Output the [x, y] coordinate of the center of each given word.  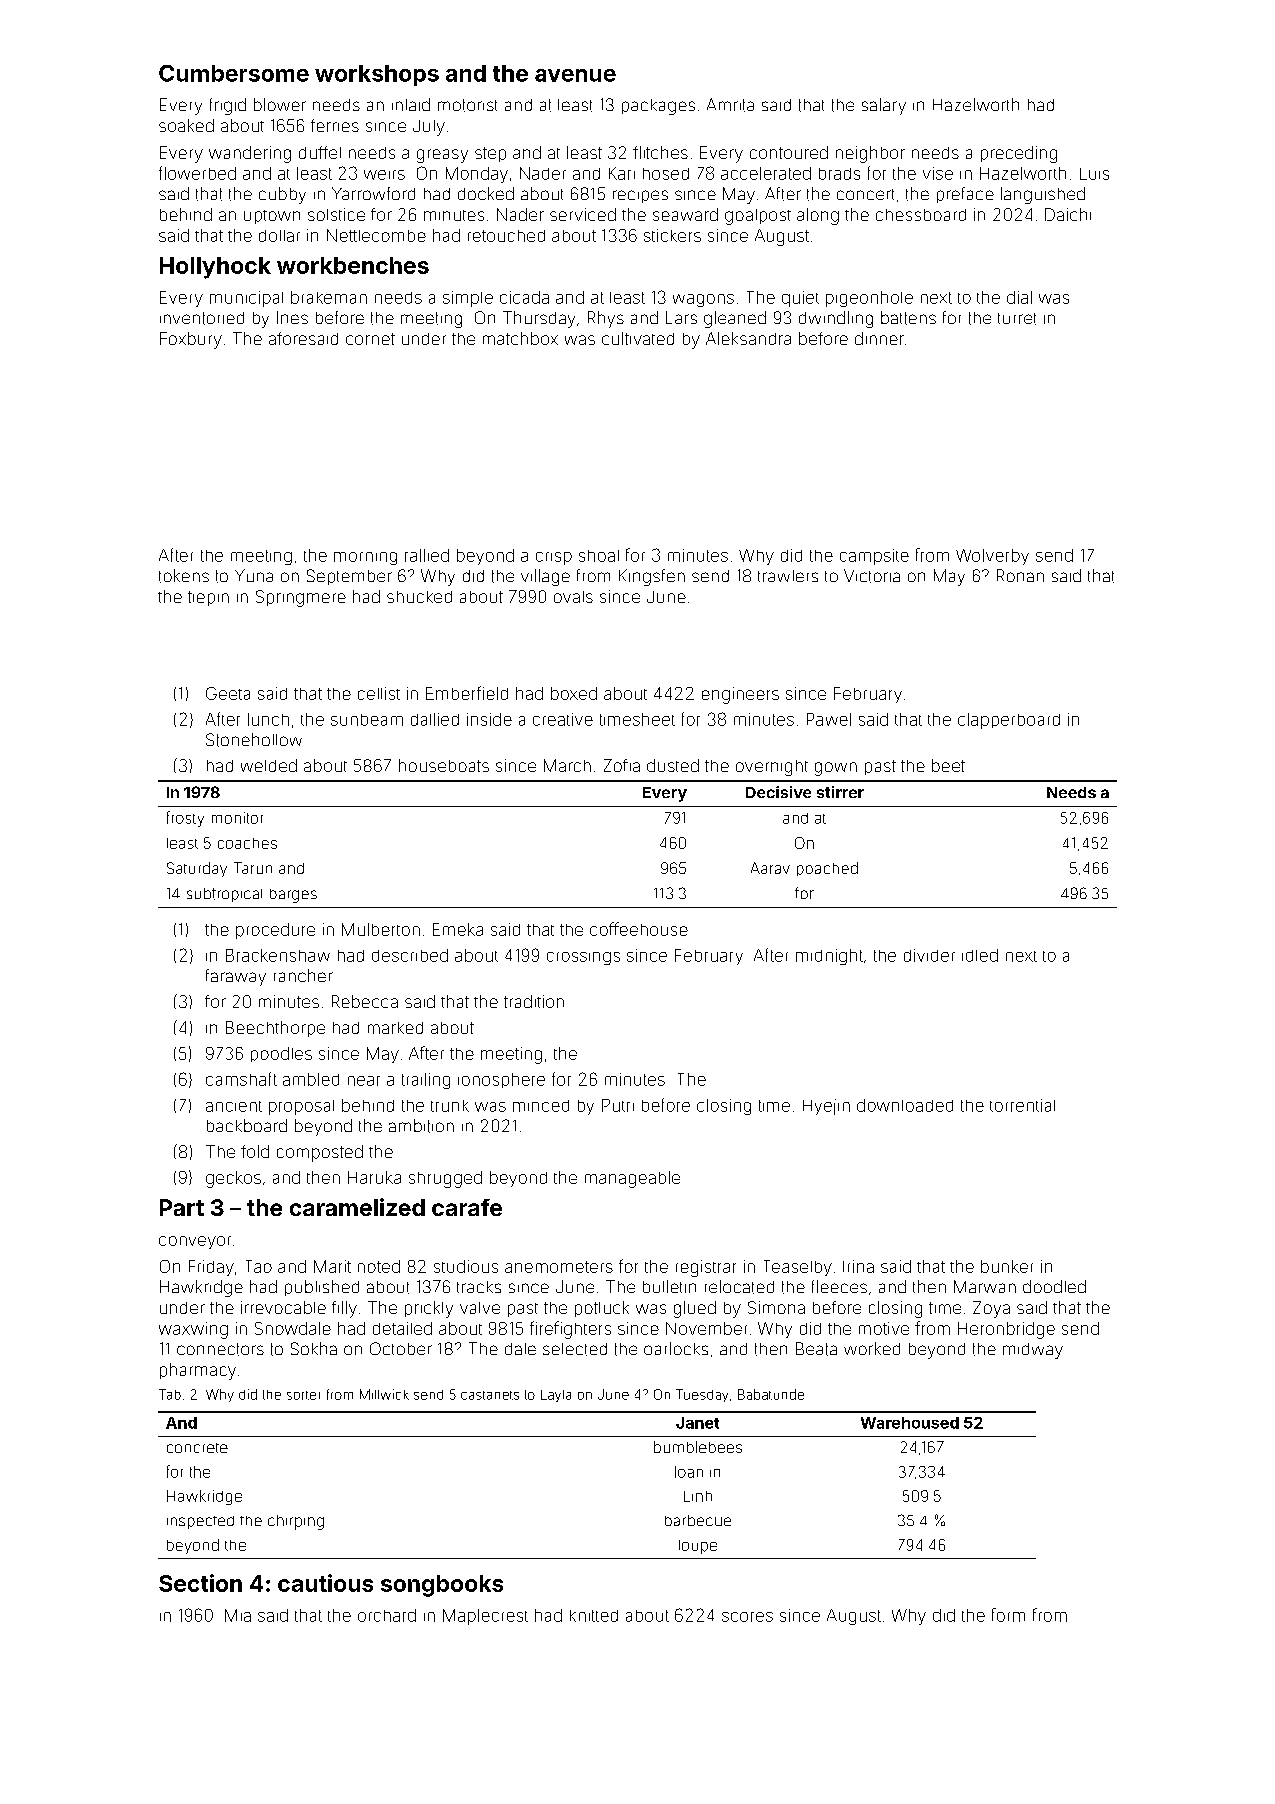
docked [486, 193]
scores [747, 1617]
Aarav [770, 868]
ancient [234, 1106]
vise [938, 173]
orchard [387, 1615]
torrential [1022, 1105]
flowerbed [197, 173]
